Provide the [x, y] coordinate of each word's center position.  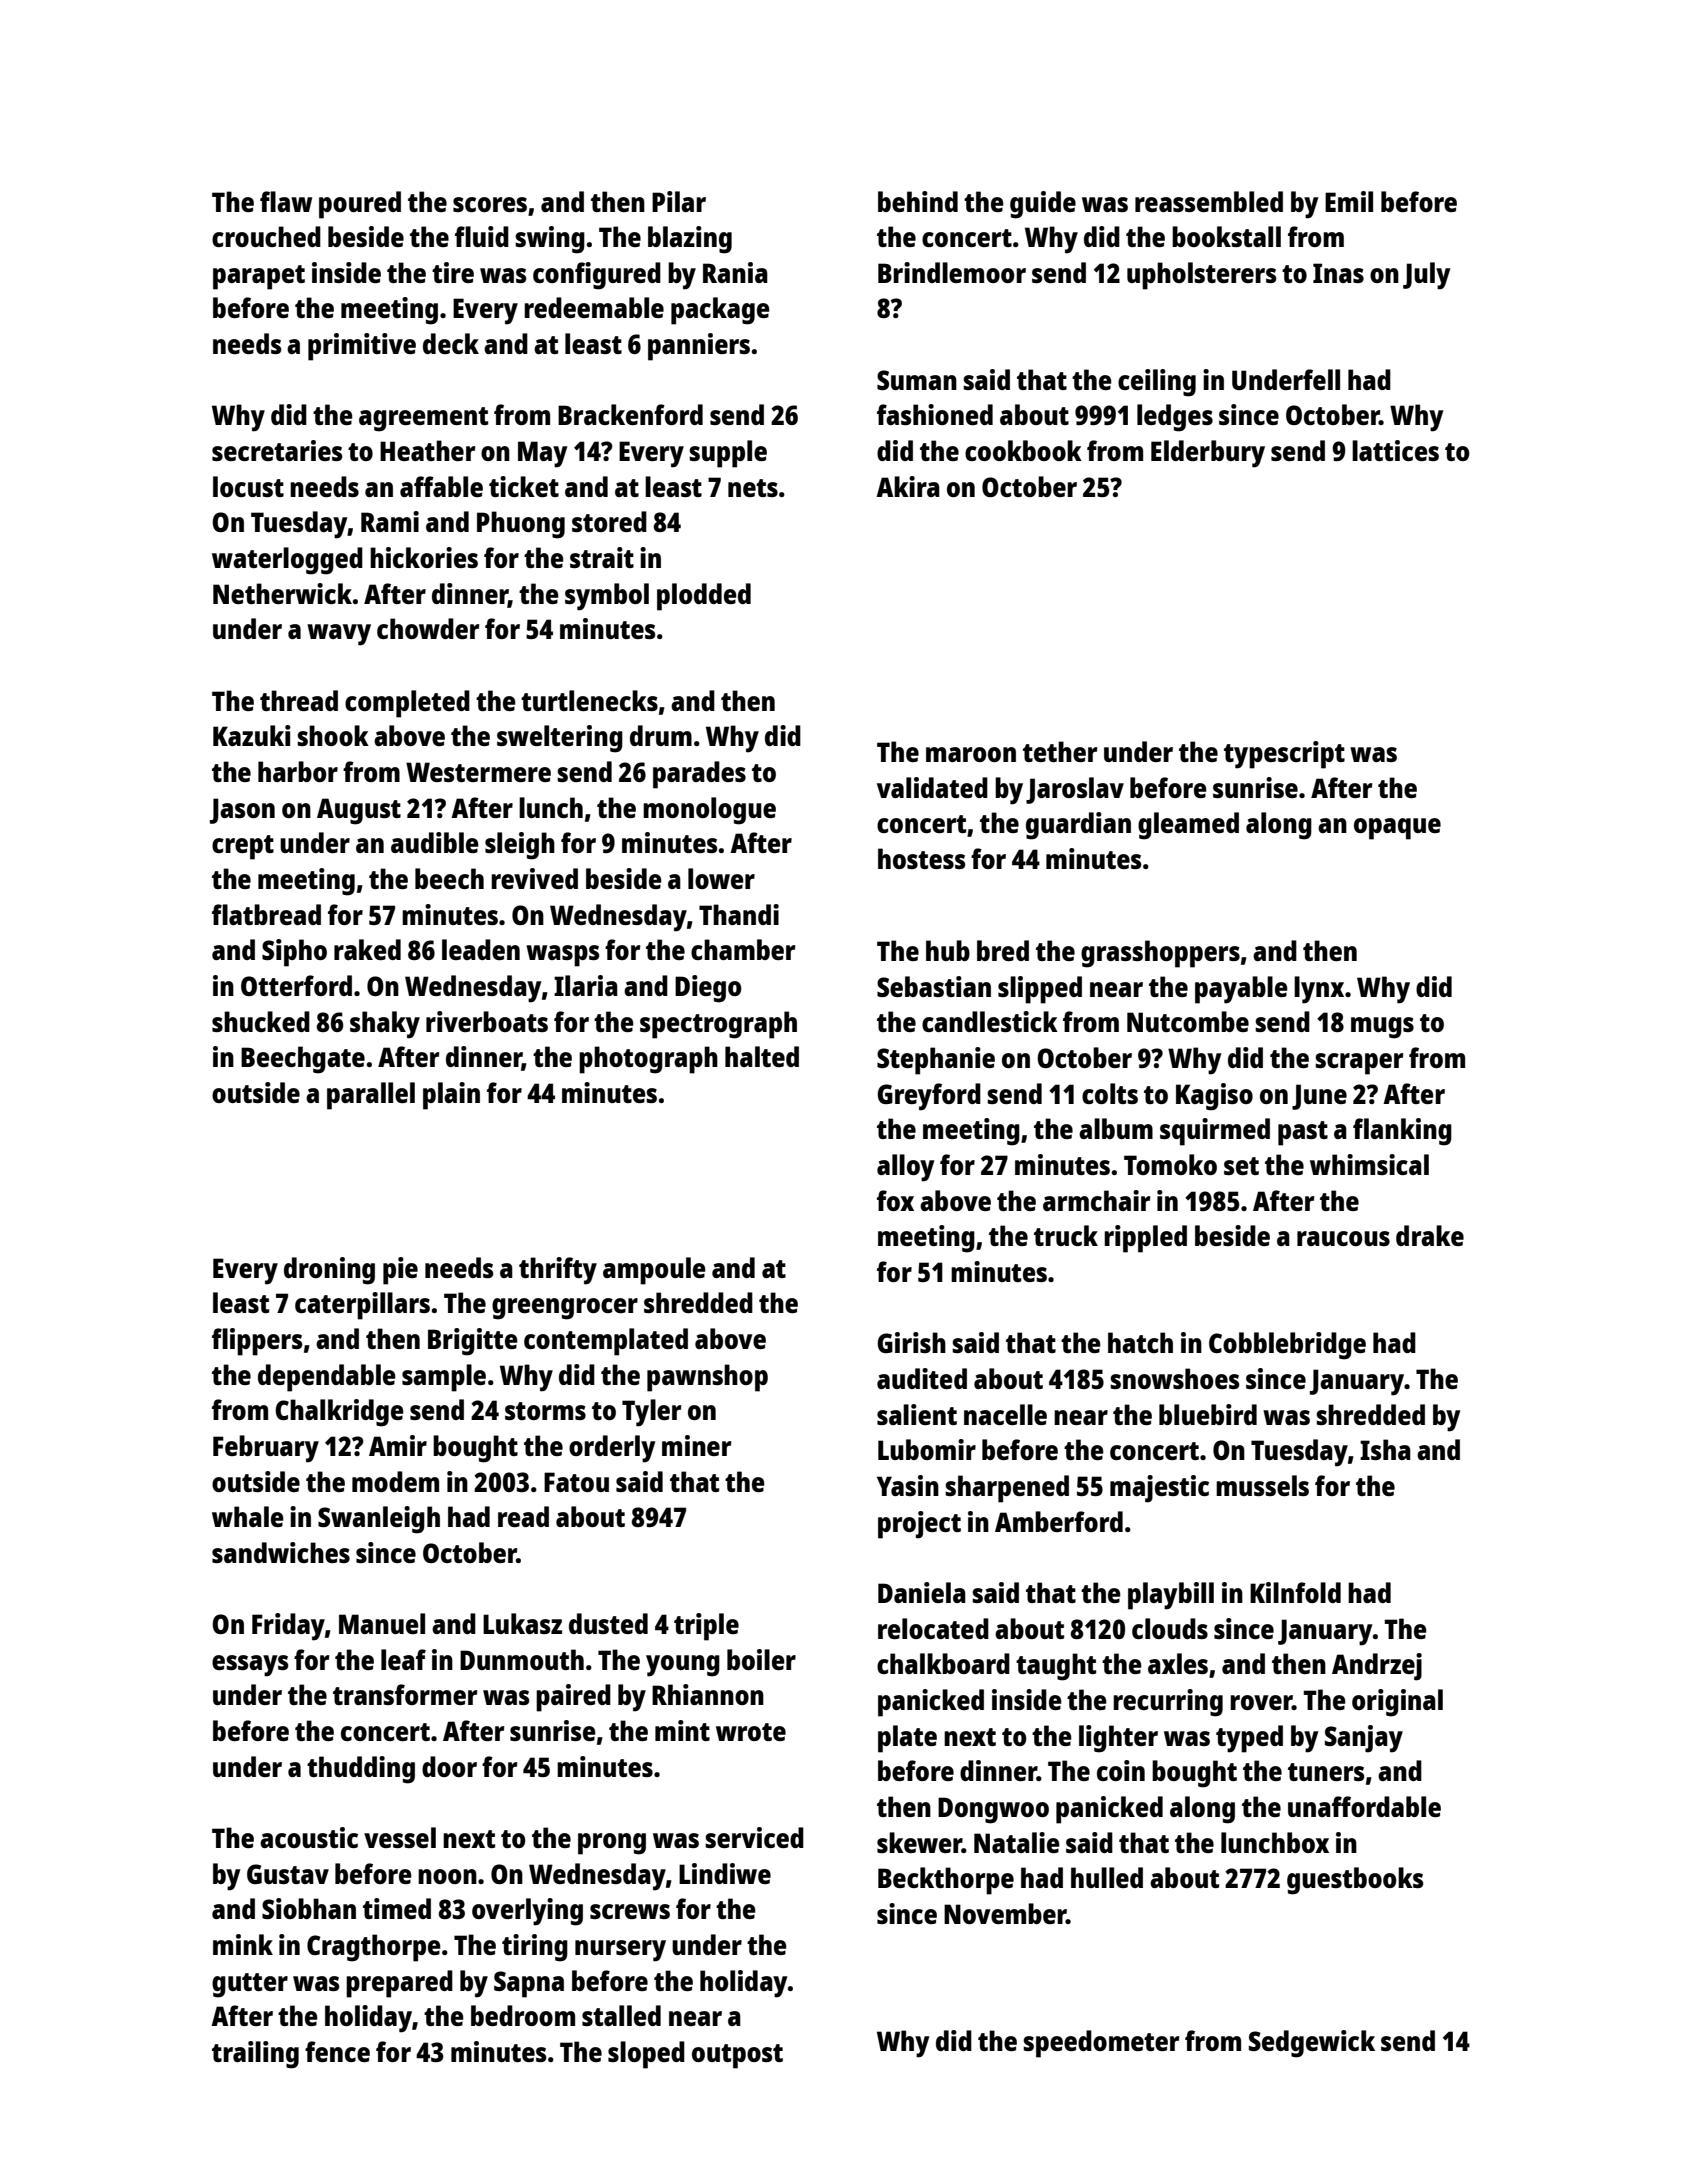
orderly [612, 1449]
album [1116, 1128]
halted [762, 1056]
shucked [261, 1021]
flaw [286, 201]
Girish [911, 1342]
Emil [1349, 201]
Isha [1385, 1449]
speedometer [1101, 2044]
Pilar [679, 201]
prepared [399, 1984]
